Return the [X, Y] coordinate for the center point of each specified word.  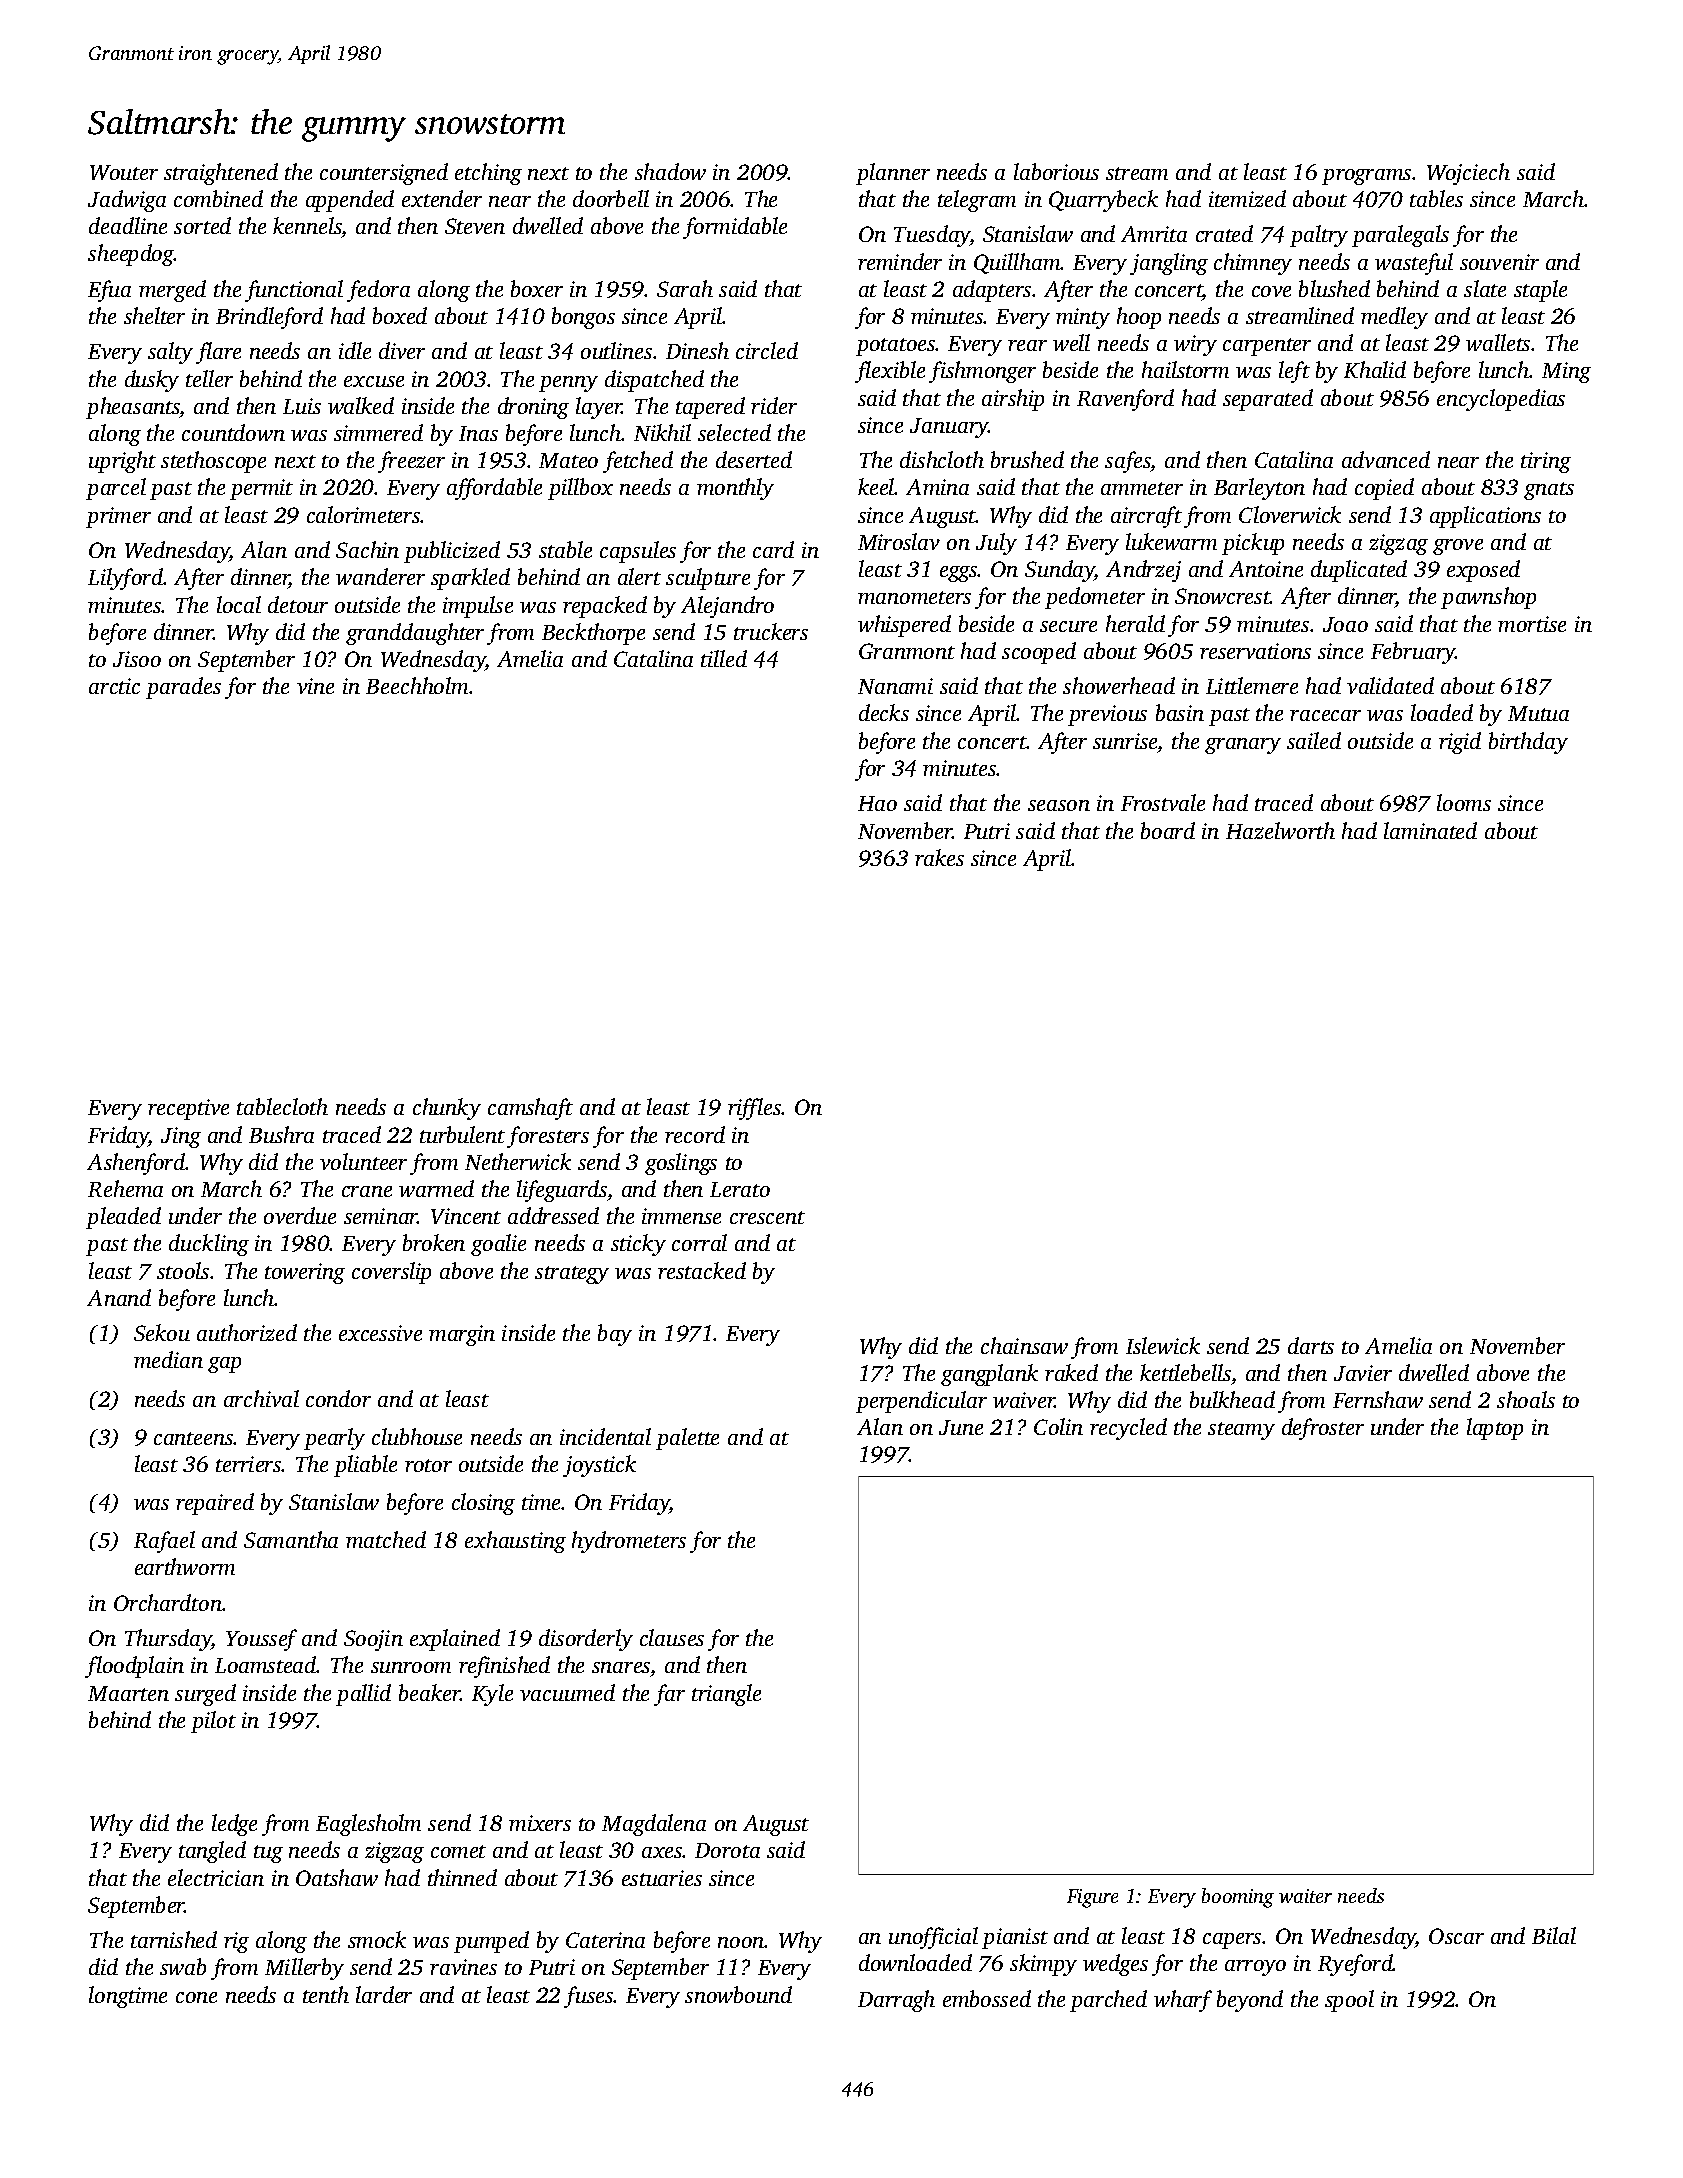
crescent [767, 1217]
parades [183, 688]
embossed [987, 1998]
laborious [1056, 171]
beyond [1250, 2001]
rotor [428, 1465]
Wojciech [1468, 174]
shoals [1526, 1399]
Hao [877, 803]
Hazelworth [1280, 830]
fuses [589, 1997]
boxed [400, 315]
